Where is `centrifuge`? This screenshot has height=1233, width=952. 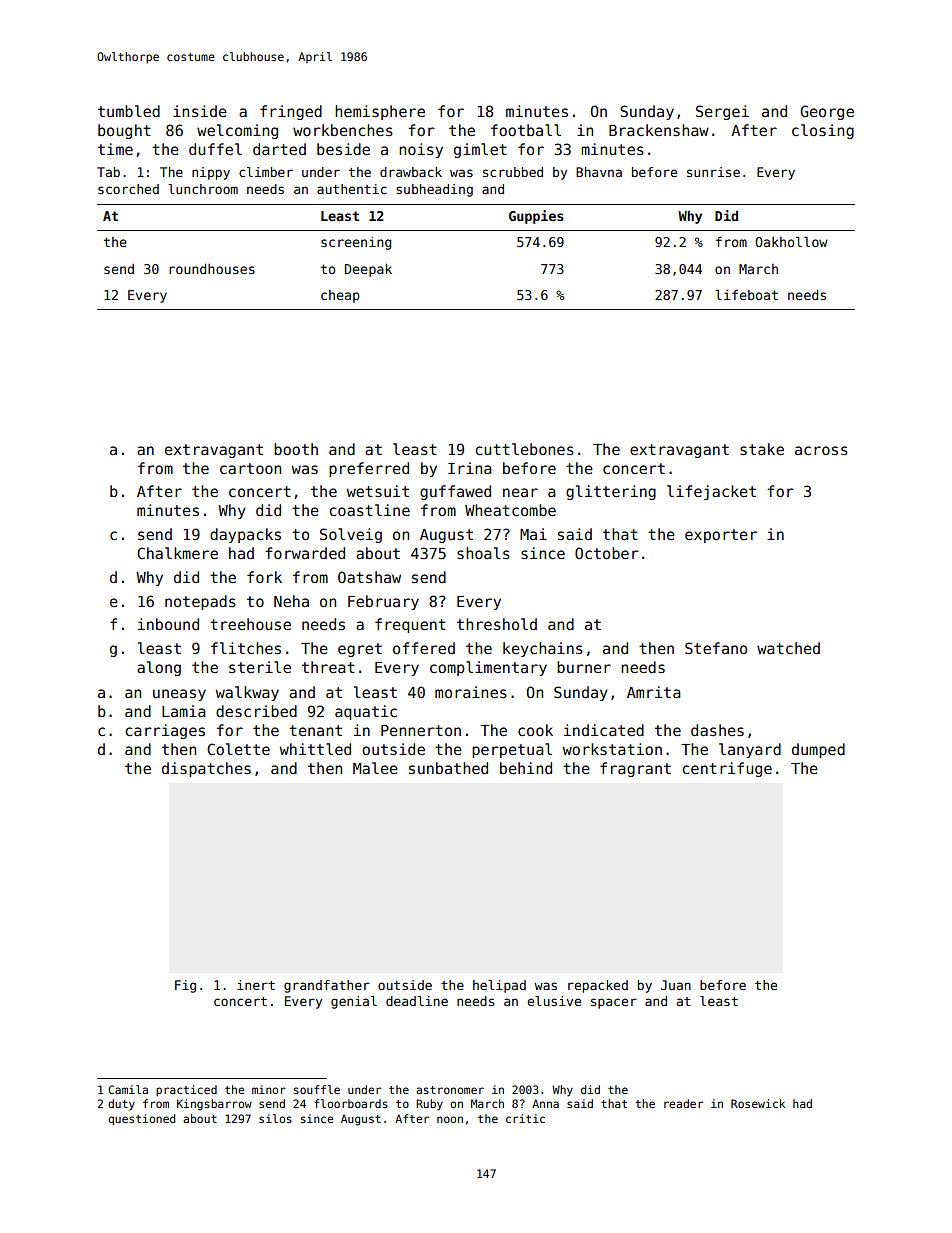 centrifuge is located at coordinates (727, 769).
